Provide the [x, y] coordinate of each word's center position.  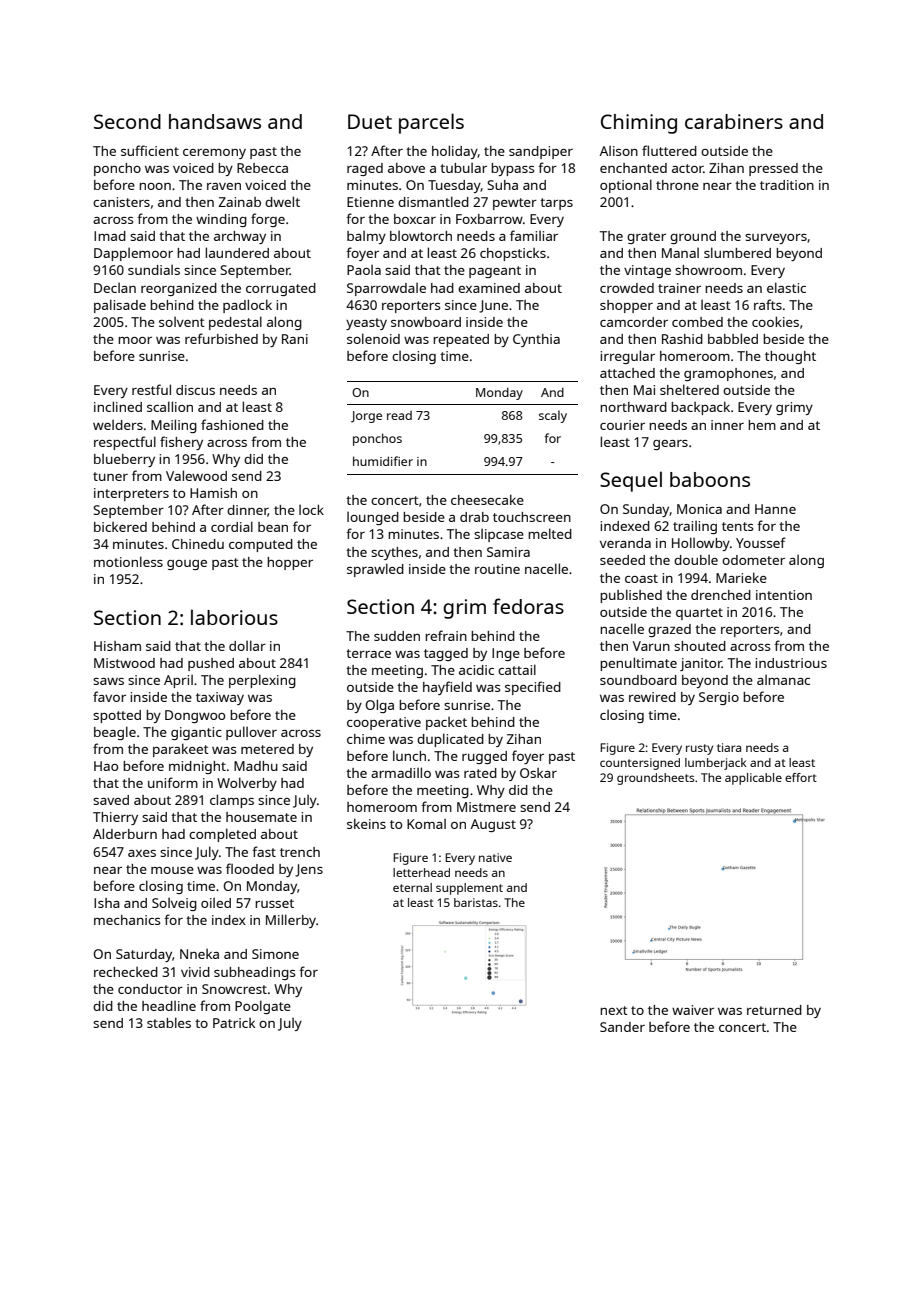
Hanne [775, 509]
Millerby [291, 921]
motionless [128, 561]
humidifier [383, 461]
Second [127, 121]
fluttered [669, 150]
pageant [495, 272]
